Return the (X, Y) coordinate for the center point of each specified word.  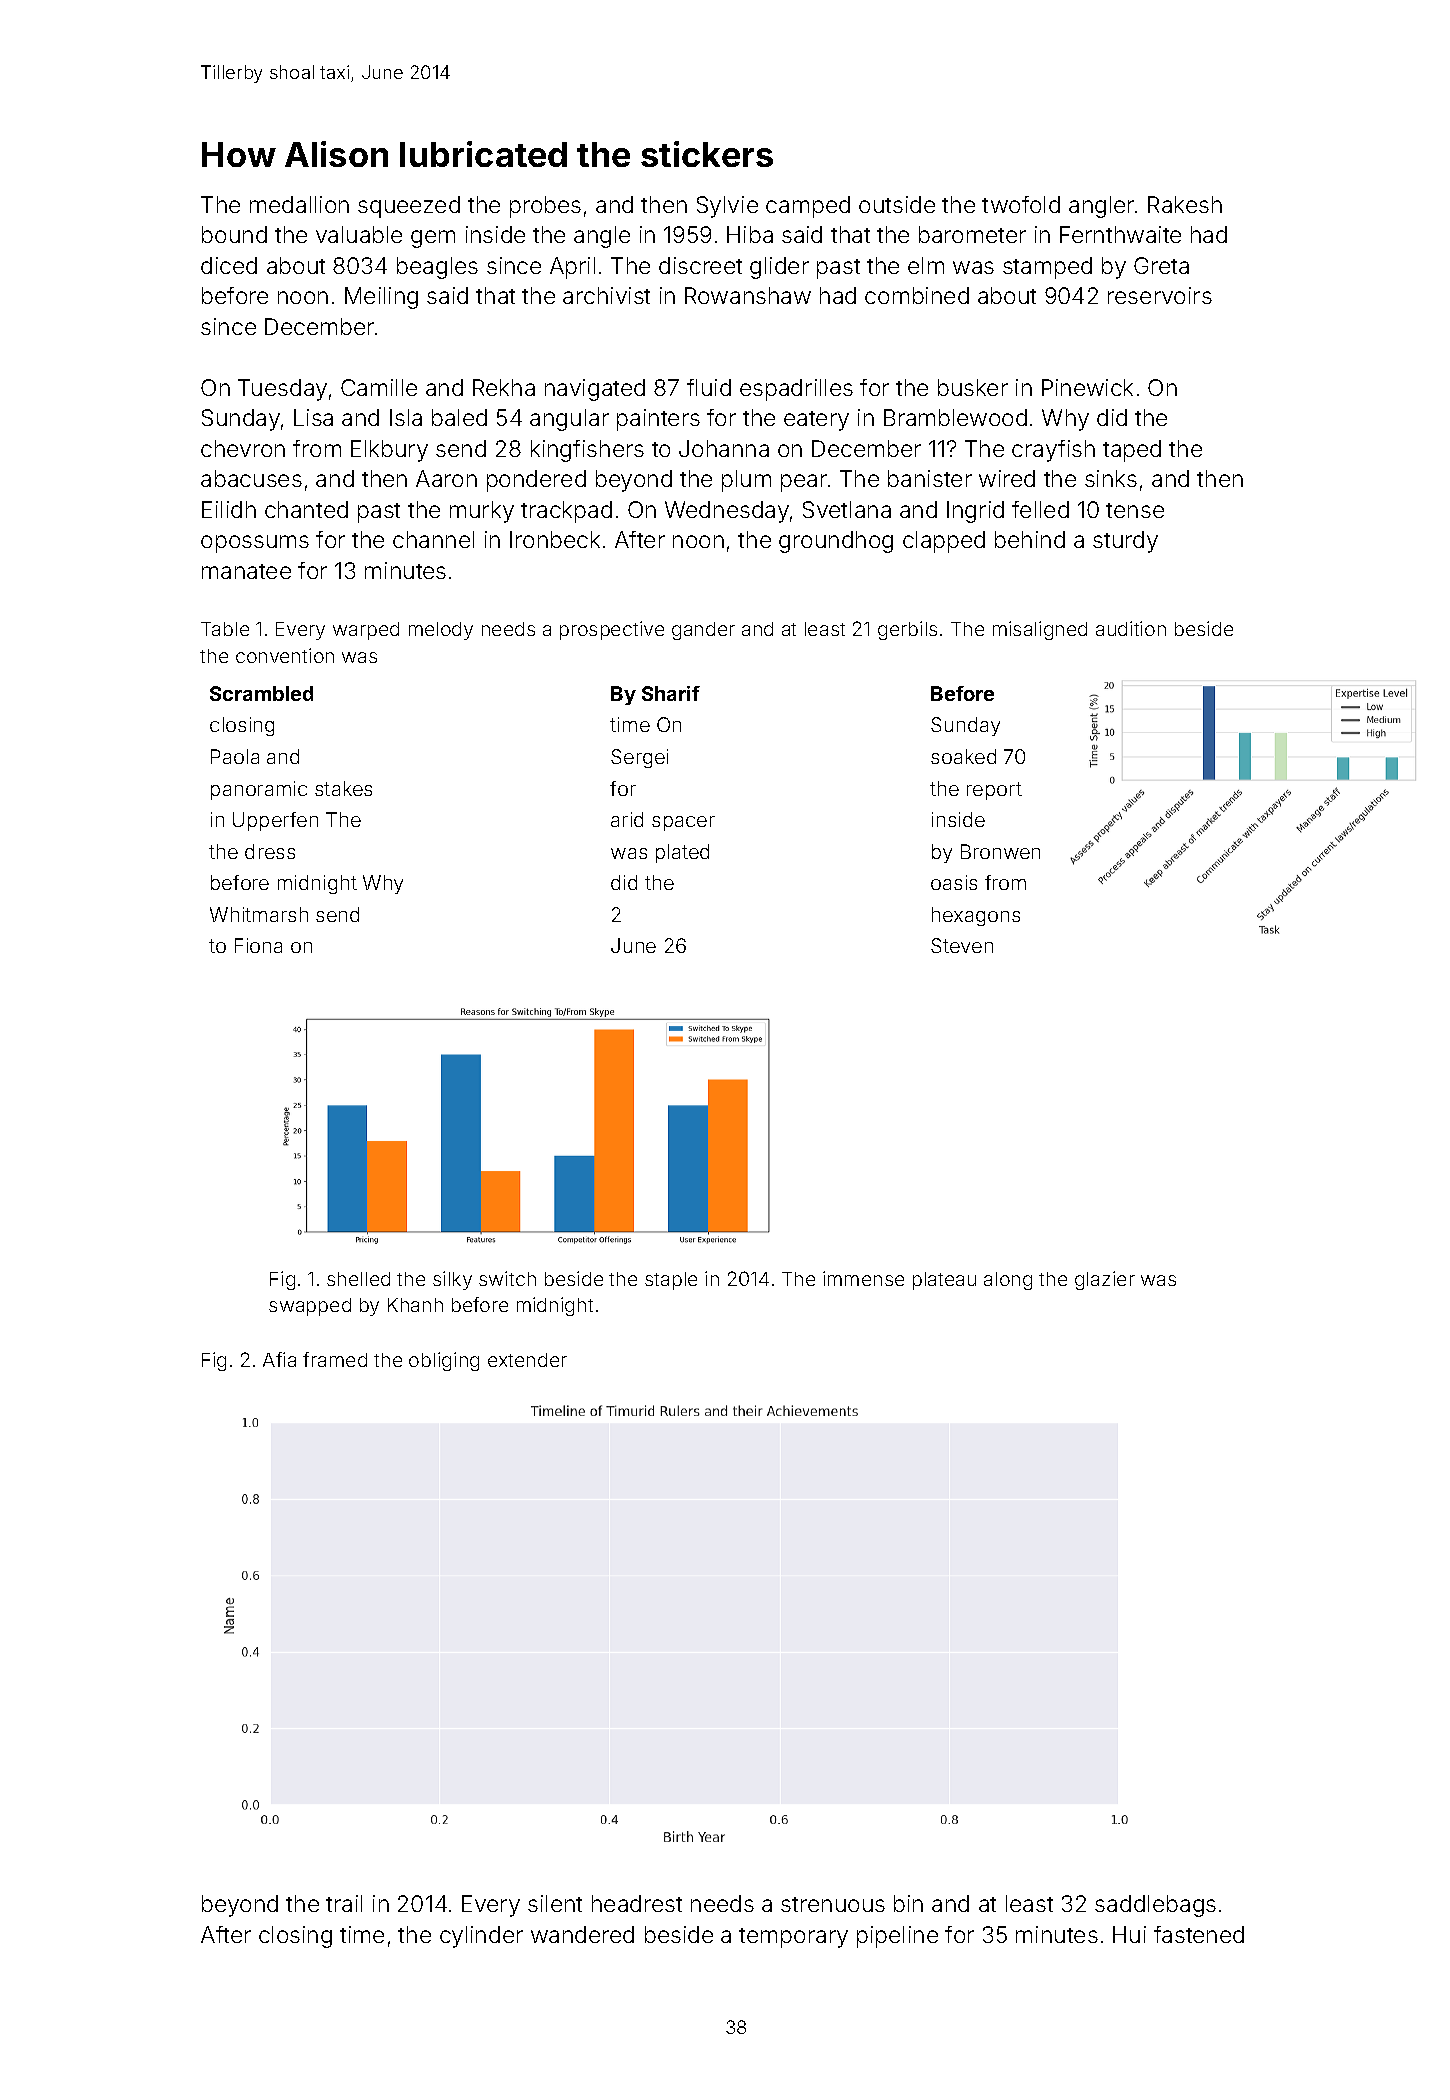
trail (344, 1903)
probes (545, 207)
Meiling (381, 298)
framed (335, 1359)
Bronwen (1000, 851)
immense (863, 1278)
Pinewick (1087, 387)
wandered (582, 1934)
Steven (962, 945)
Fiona (258, 945)
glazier (1105, 1280)
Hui (1129, 1934)
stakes (343, 788)
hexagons (976, 916)
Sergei (639, 758)
